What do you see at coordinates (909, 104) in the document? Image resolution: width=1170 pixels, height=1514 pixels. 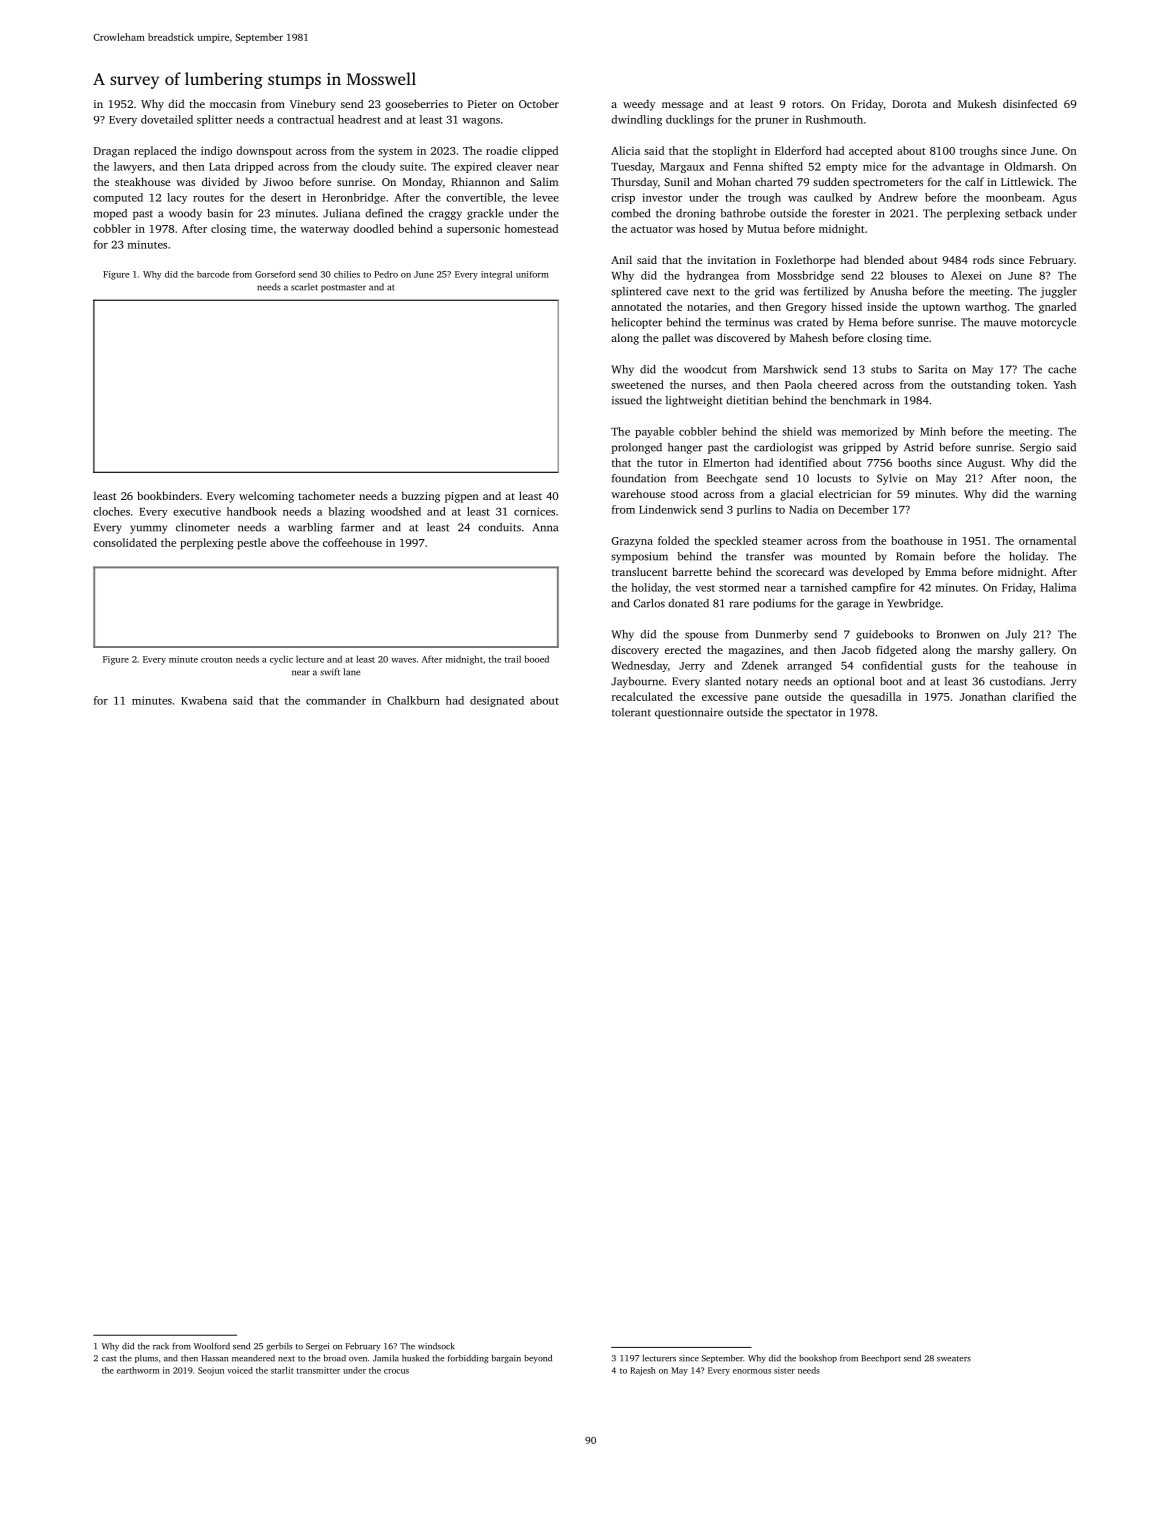 I see `Dorota` at bounding box center [909, 104].
